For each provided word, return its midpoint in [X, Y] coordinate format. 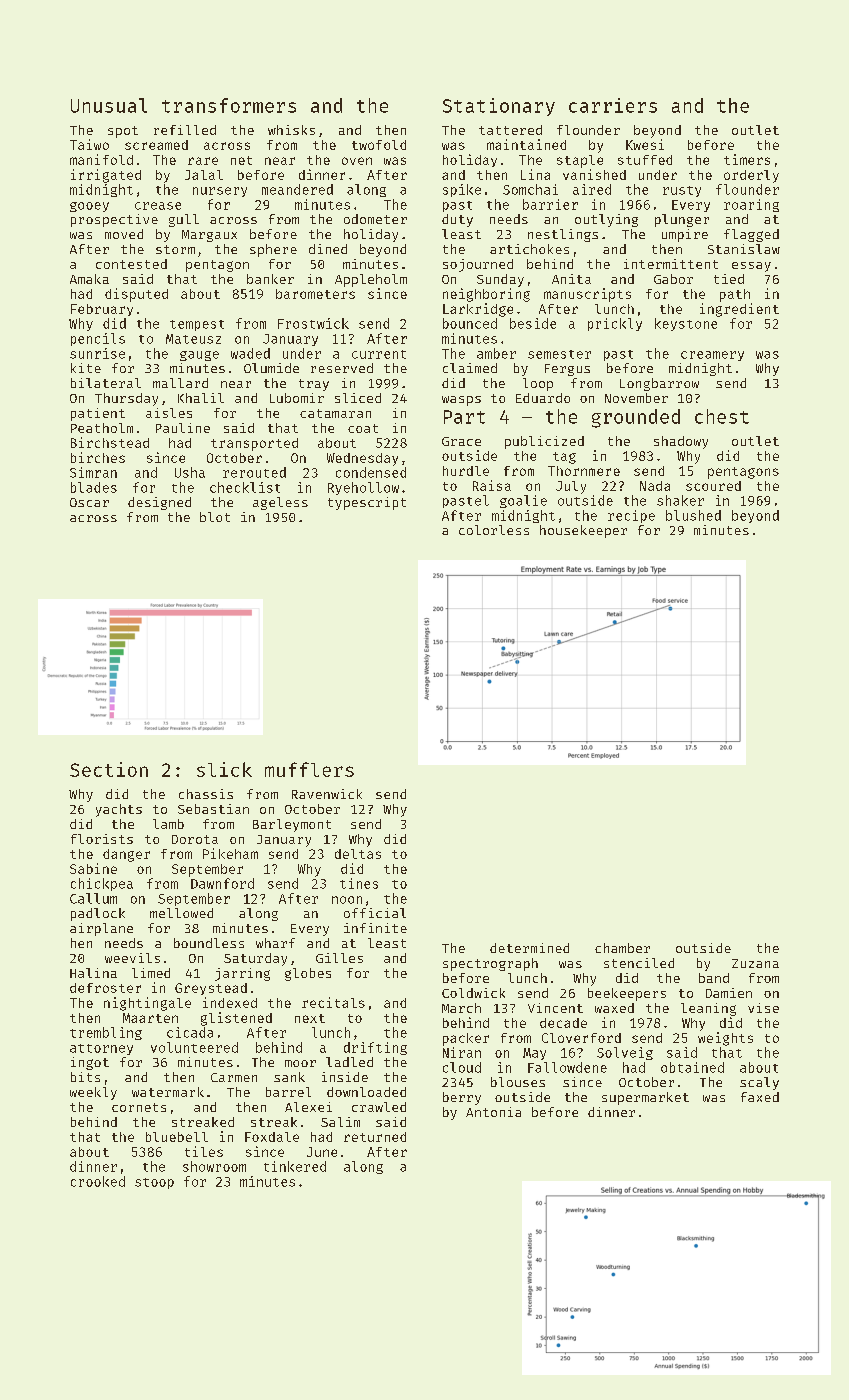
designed [159, 503]
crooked [98, 1181]
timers [747, 159]
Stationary [499, 107]
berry [462, 1098]
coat [363, 428]
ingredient [739, 310]
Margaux [209, 236]
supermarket [645, 1098]
